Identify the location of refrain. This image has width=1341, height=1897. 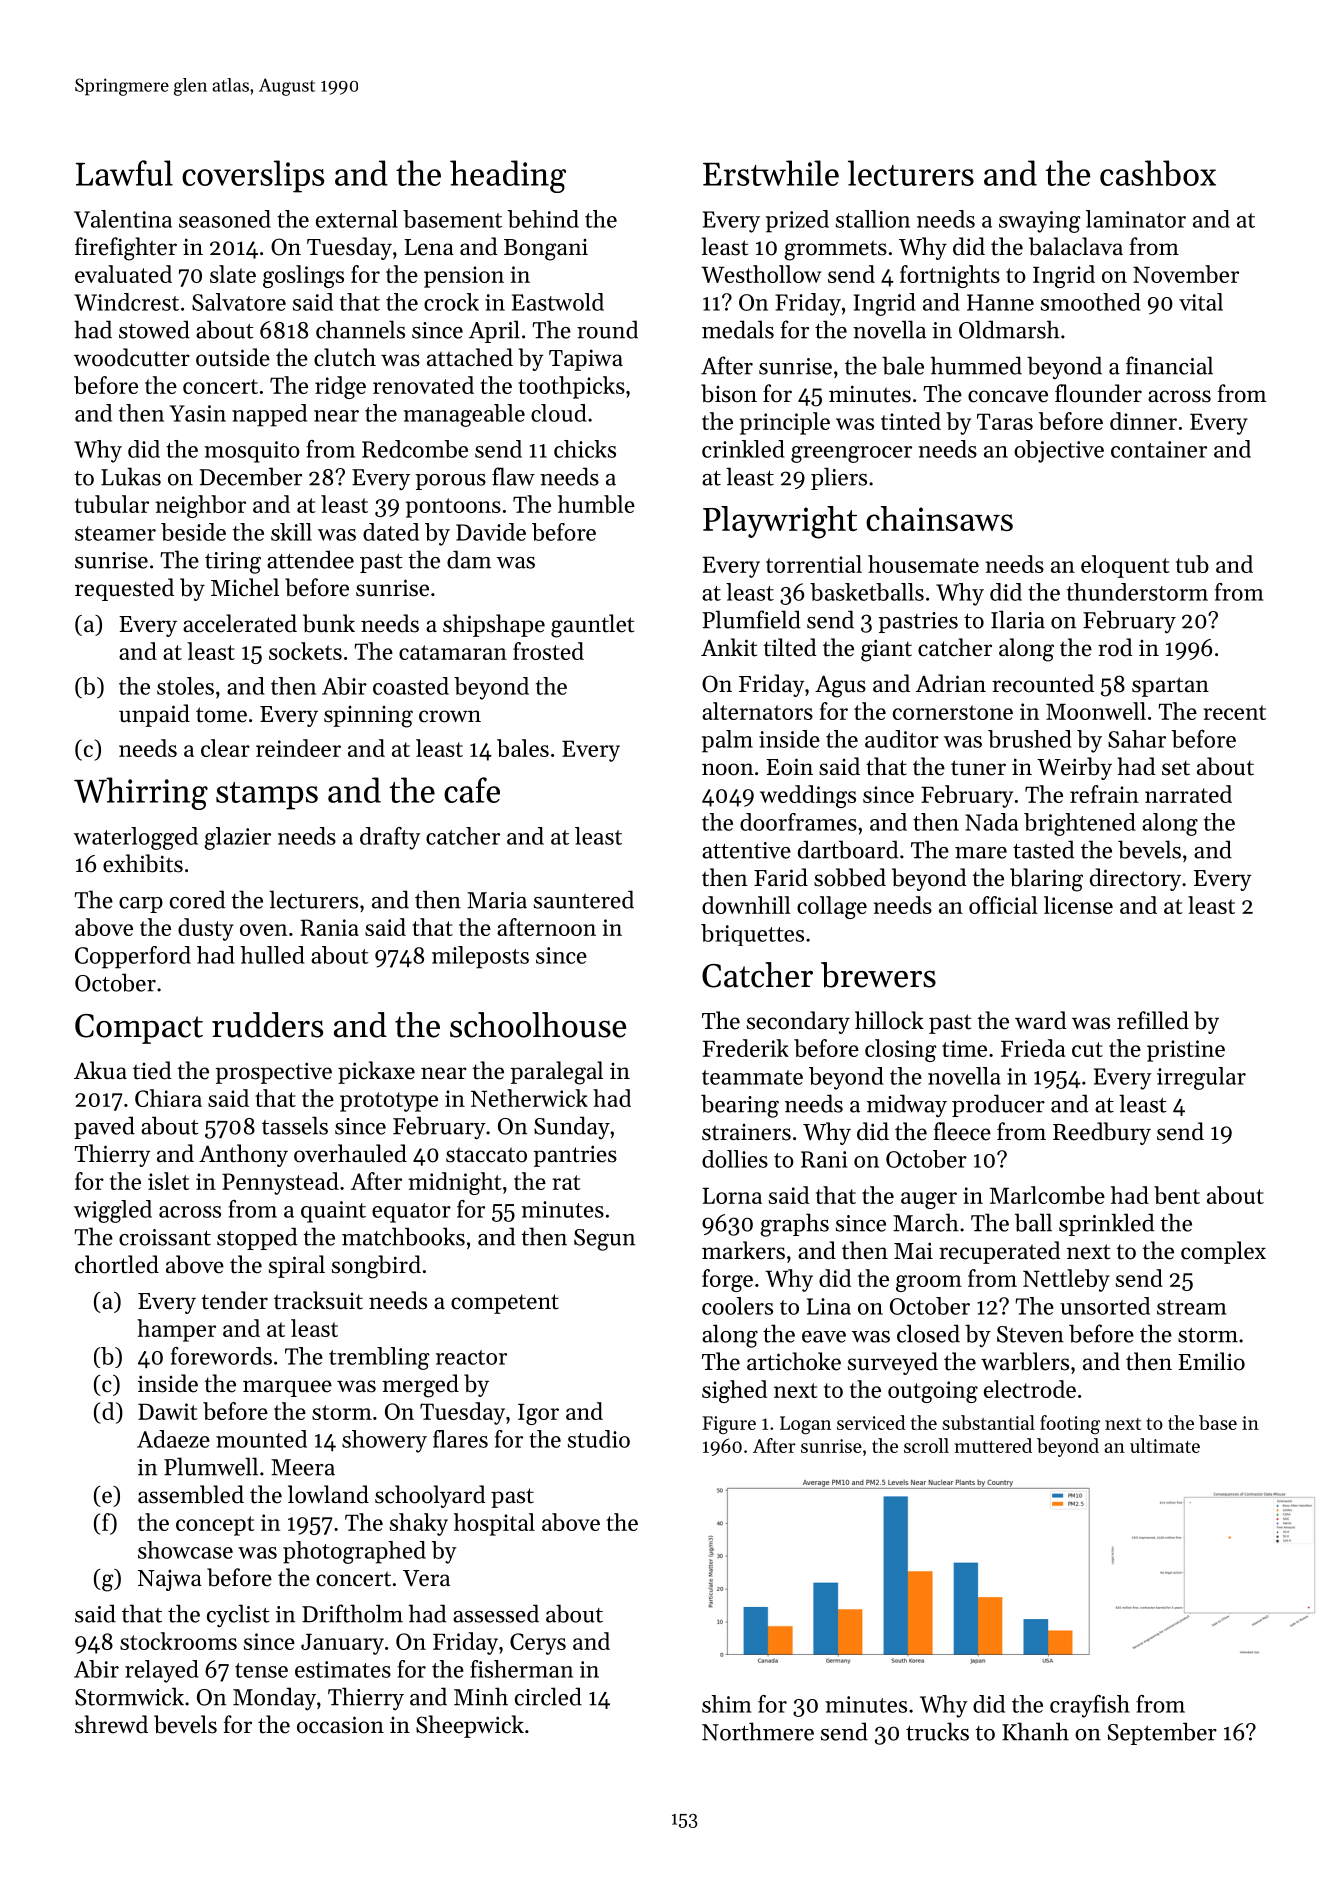
(1104, 794).
